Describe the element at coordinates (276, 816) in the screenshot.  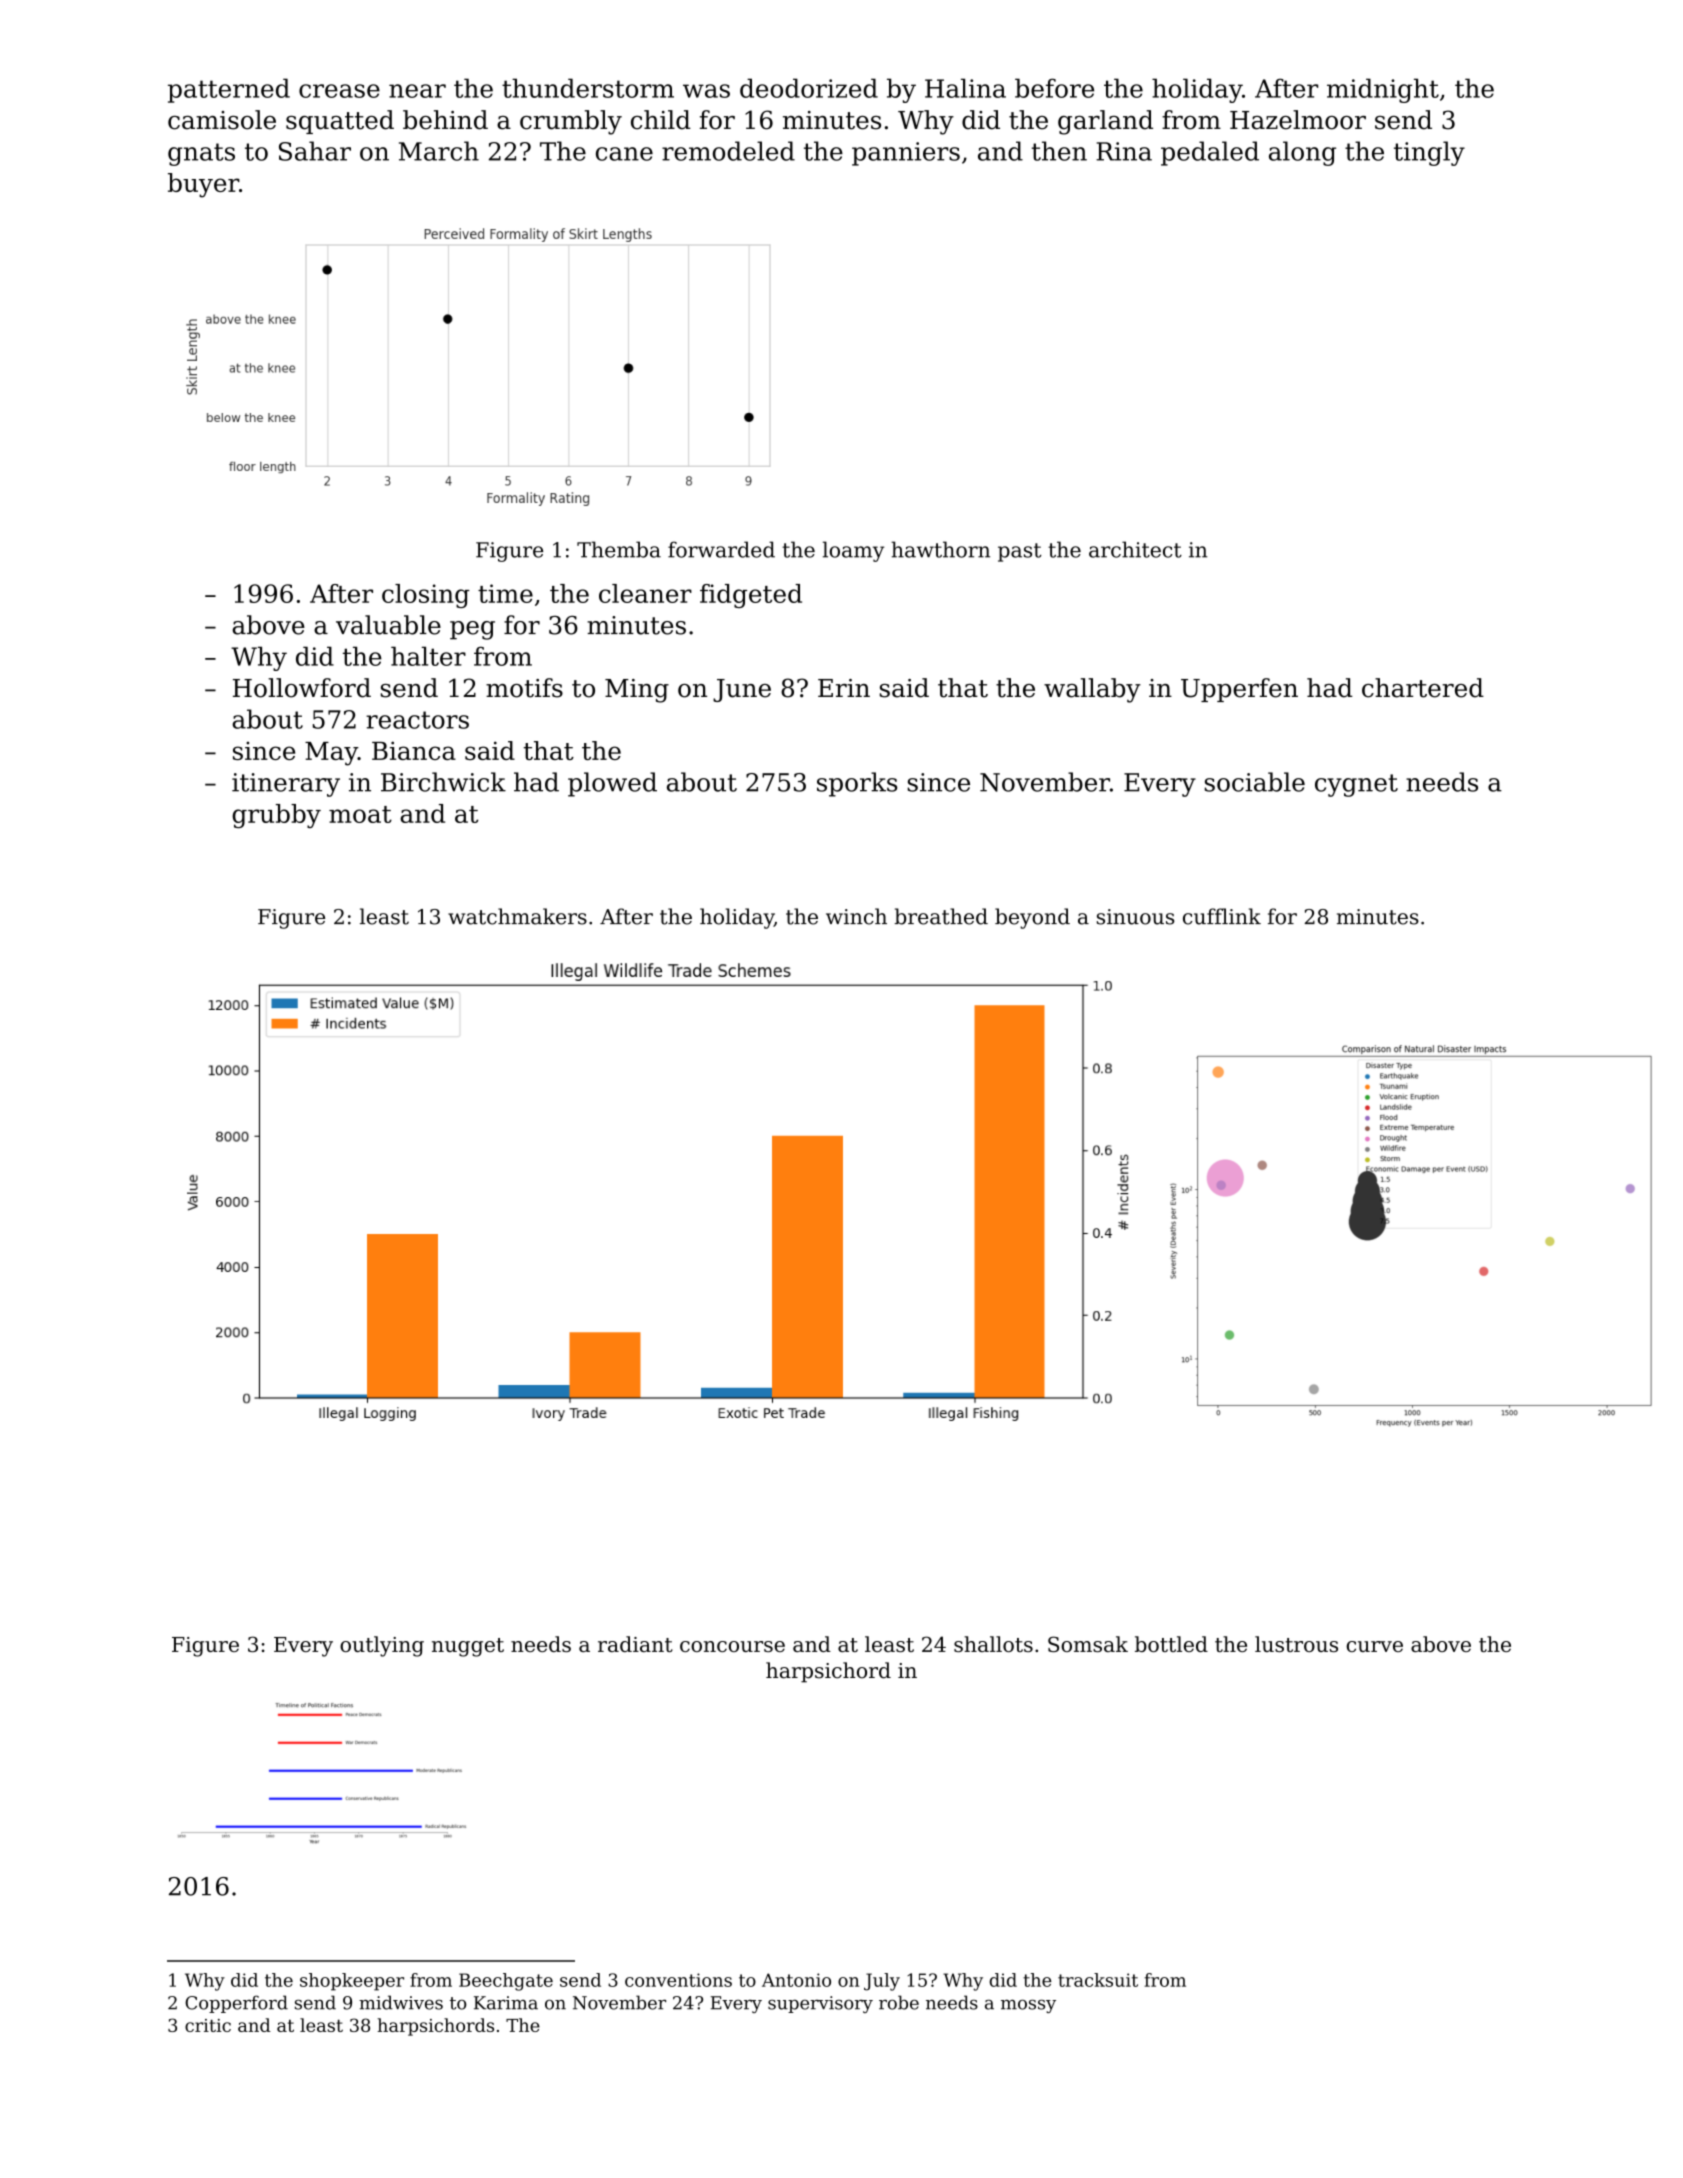
I see `grubby` at that location.
